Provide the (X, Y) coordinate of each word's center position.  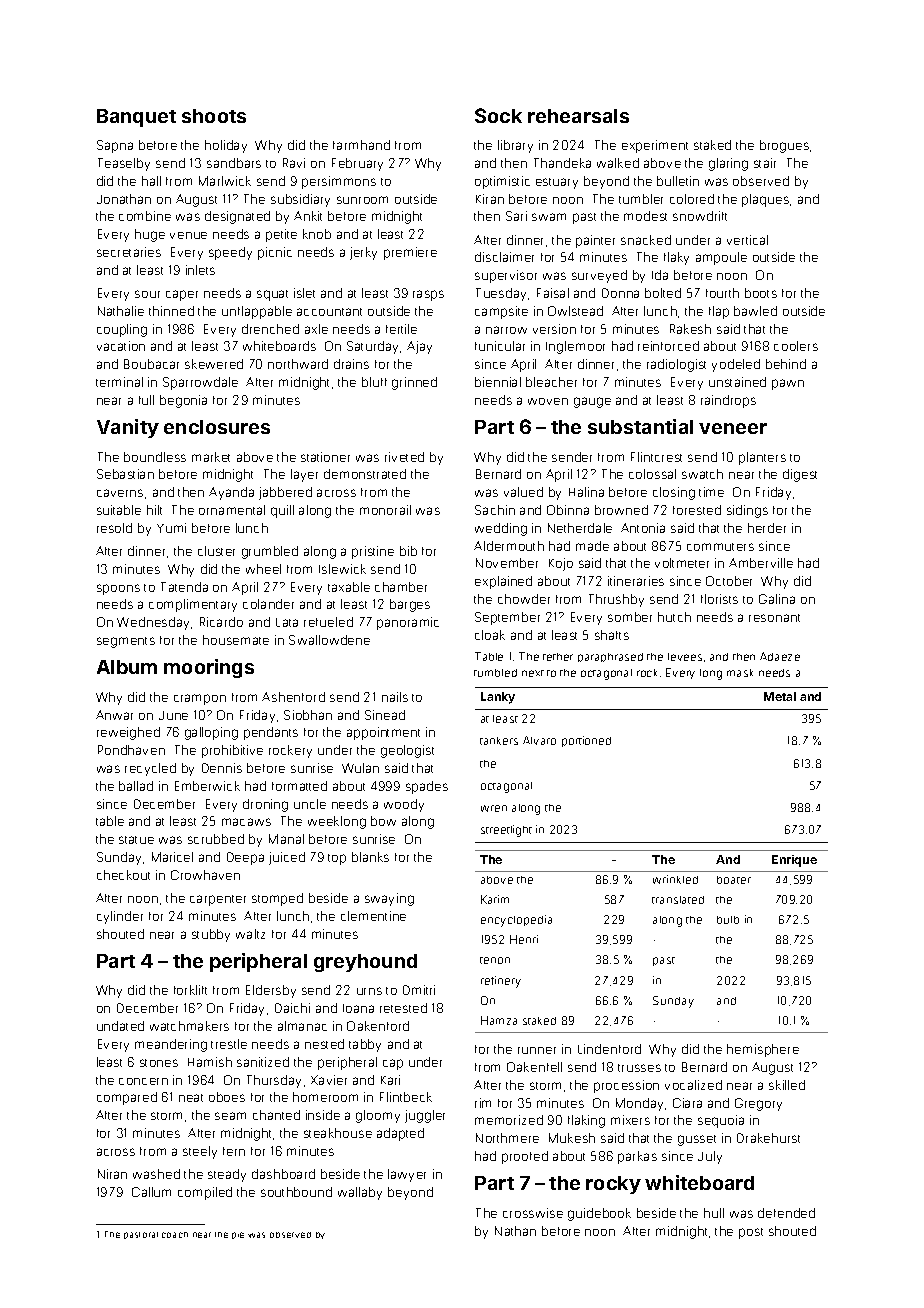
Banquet (136, 118)
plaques (765, 200)
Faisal (553, 293)
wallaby (360, 1193)
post (751, 1233)
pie (238, 1235)
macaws (246, 822)
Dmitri (419, 990)
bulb (728, 920)
